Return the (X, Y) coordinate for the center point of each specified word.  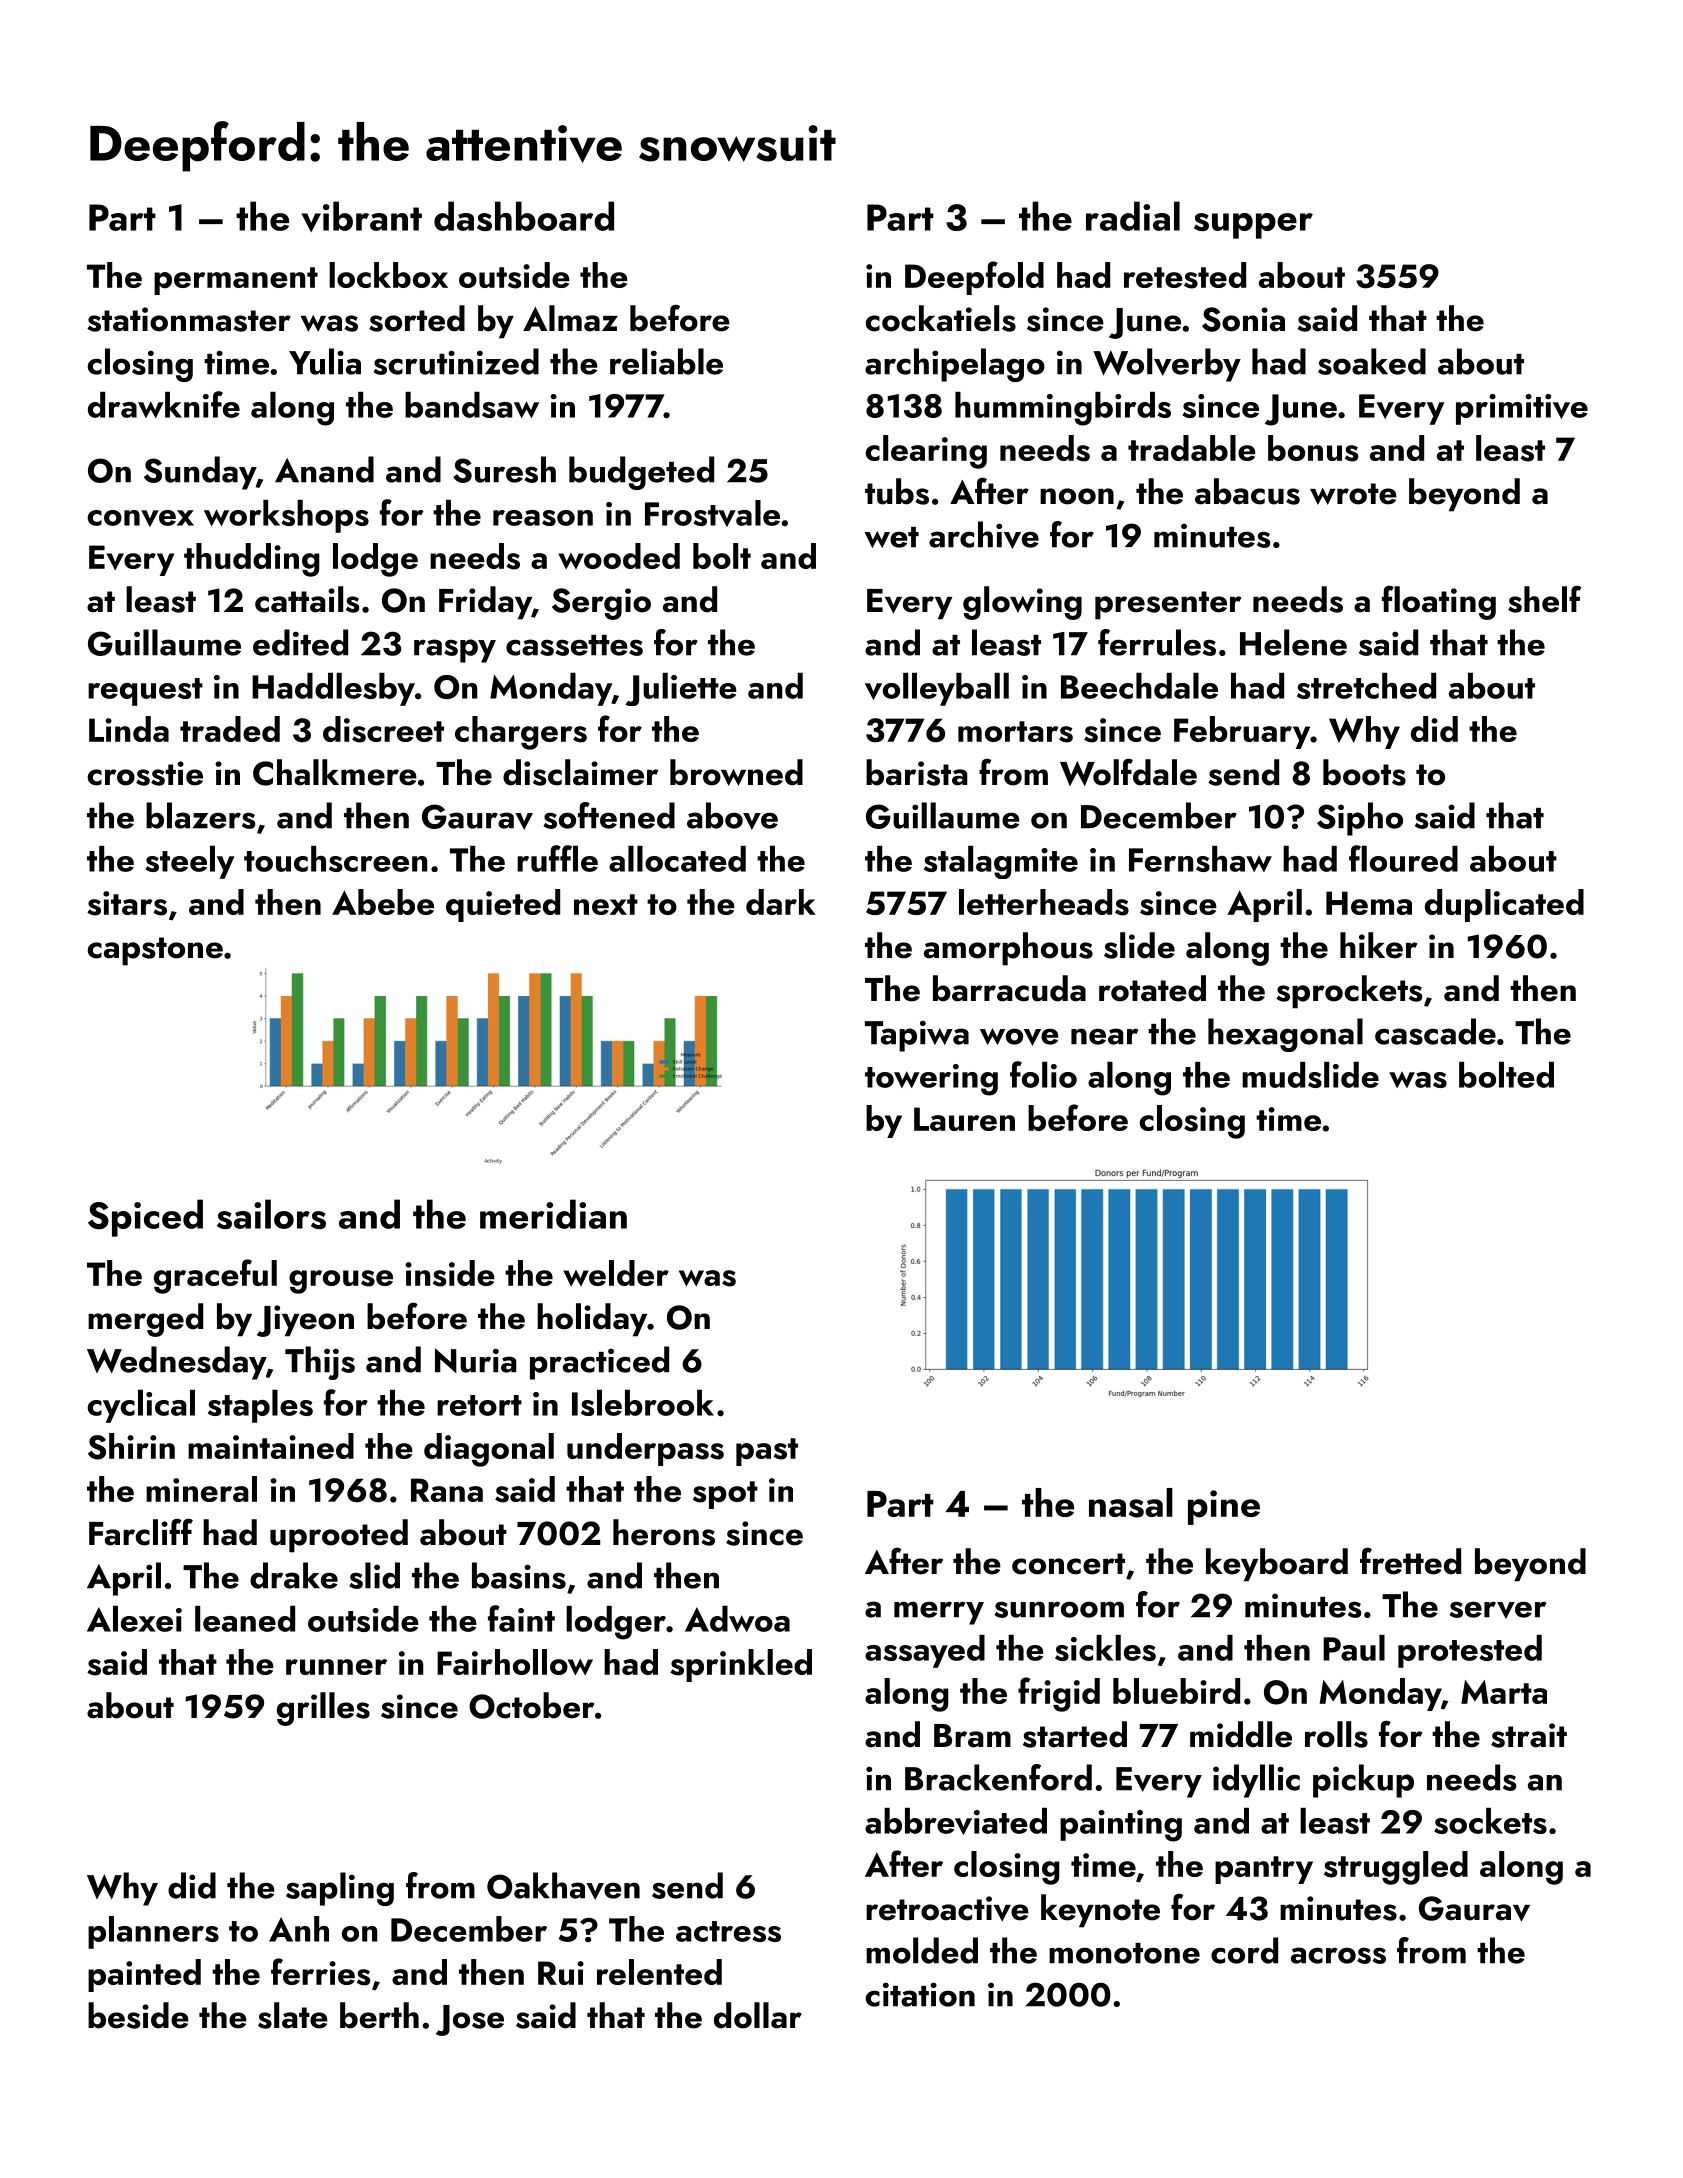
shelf (1544, 599)
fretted (1410, 1561)
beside (138, 2015)
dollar (758, 2015)
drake (294, 1575)
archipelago (955, 365)
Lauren (964, 1119)
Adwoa (737, 1619)
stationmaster (189, 319)
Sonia (1243, 319)
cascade (1435, 1031)
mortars (1015, 732)
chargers (521, 733)
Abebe (383, 902)
